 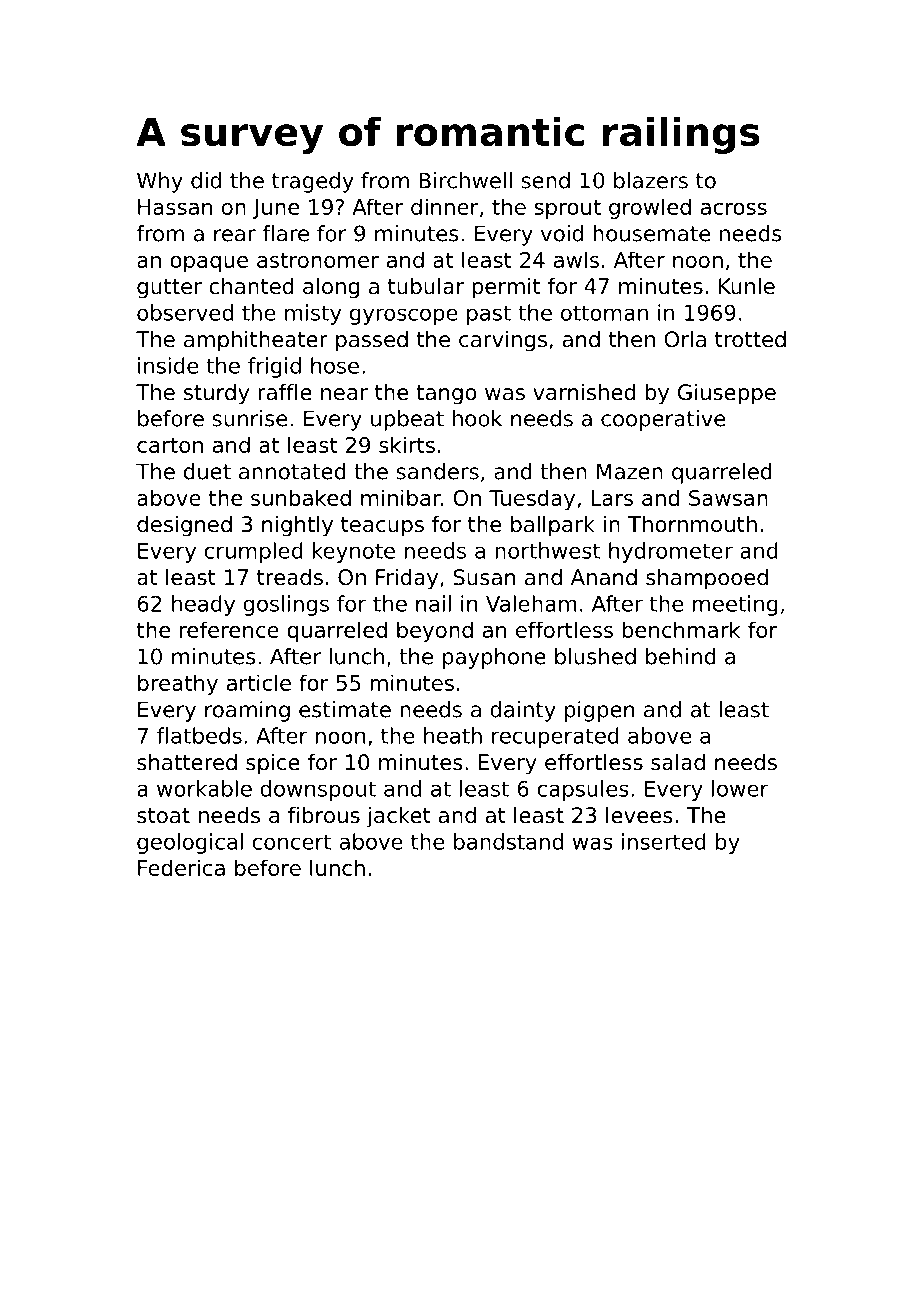 I want to click on breathy, so click(x=178, y=684).
